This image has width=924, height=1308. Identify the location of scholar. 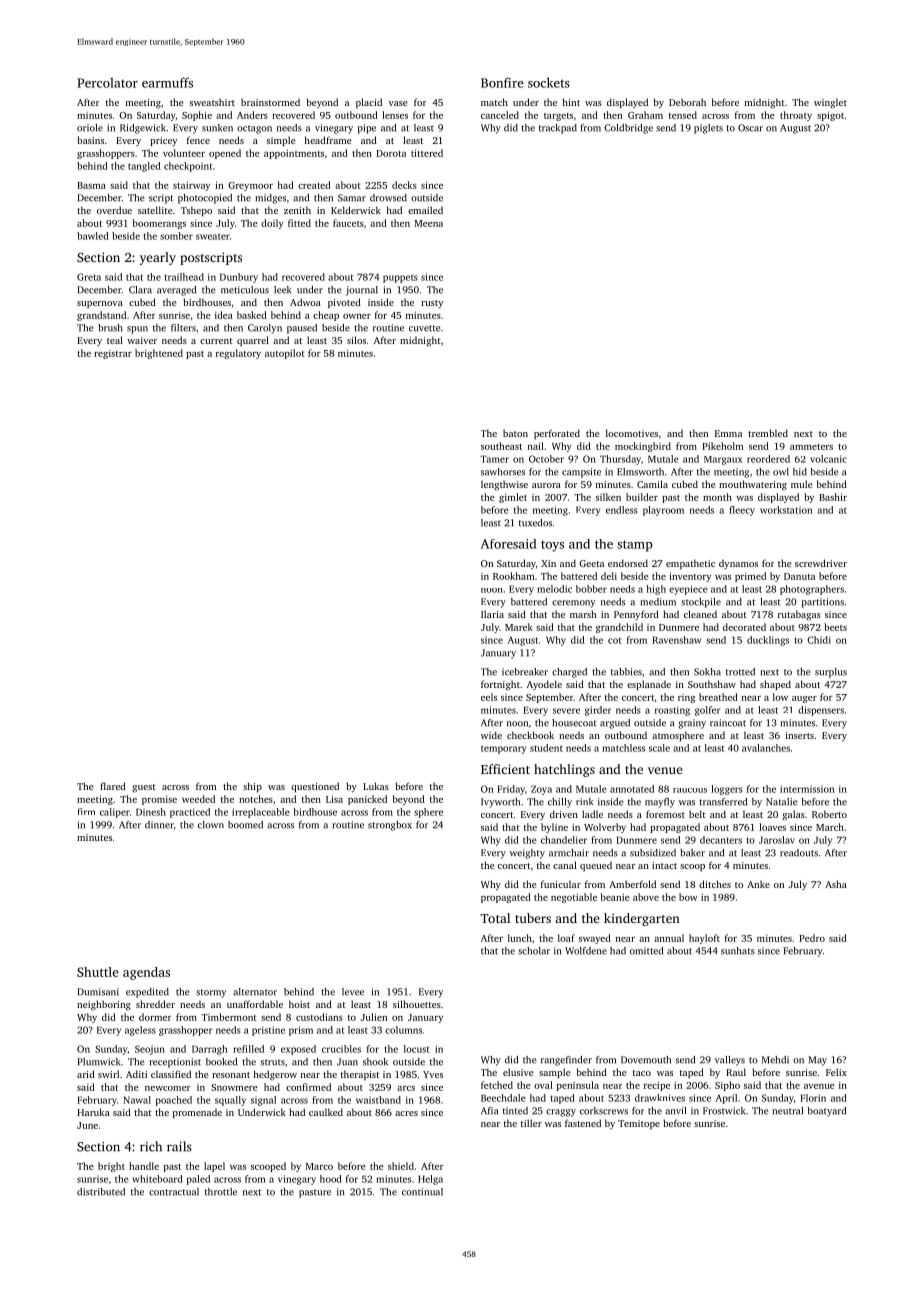
(534, 951).
